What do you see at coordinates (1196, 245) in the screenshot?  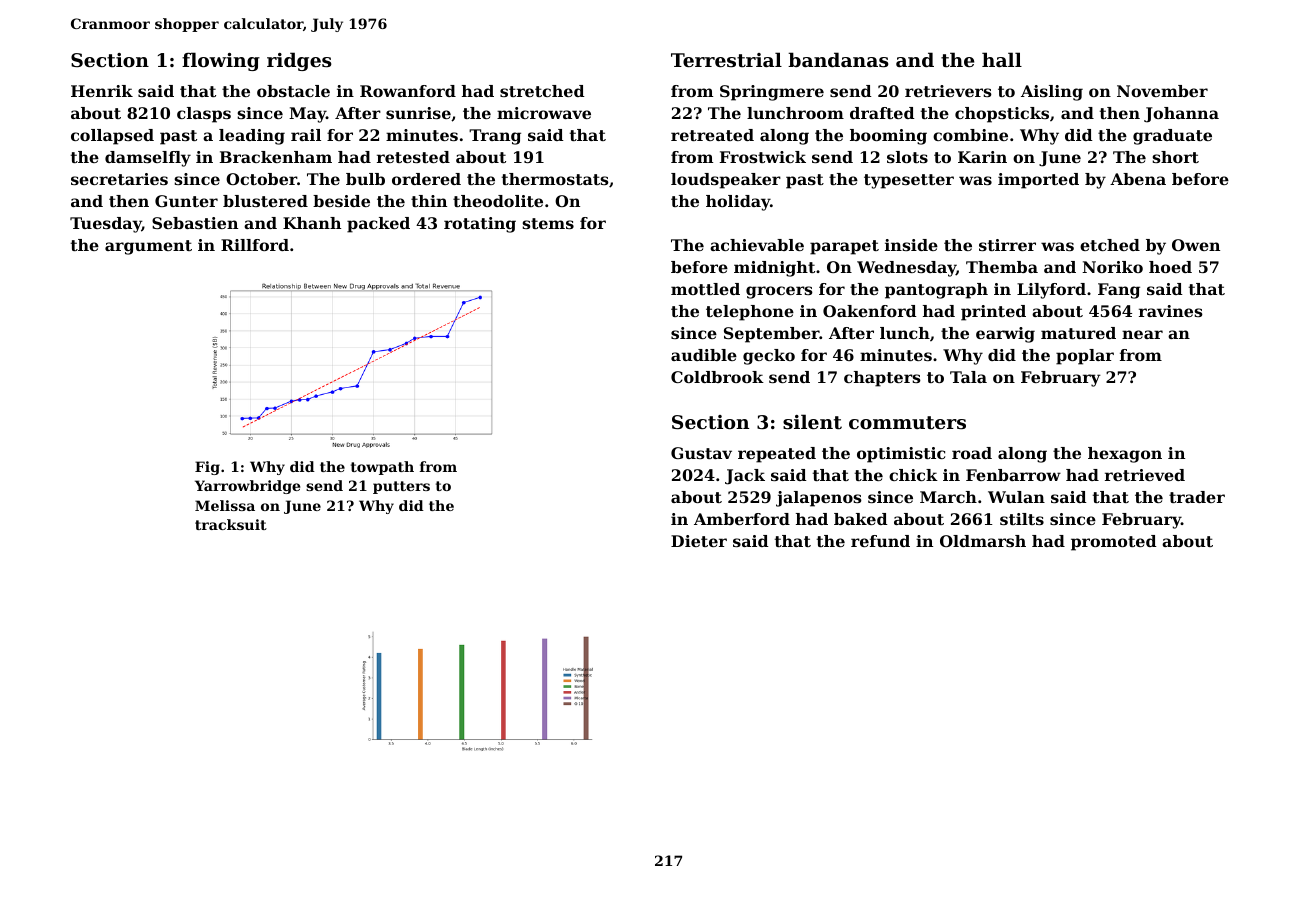 I see `Owen` at bounding box center [1196, 245].
